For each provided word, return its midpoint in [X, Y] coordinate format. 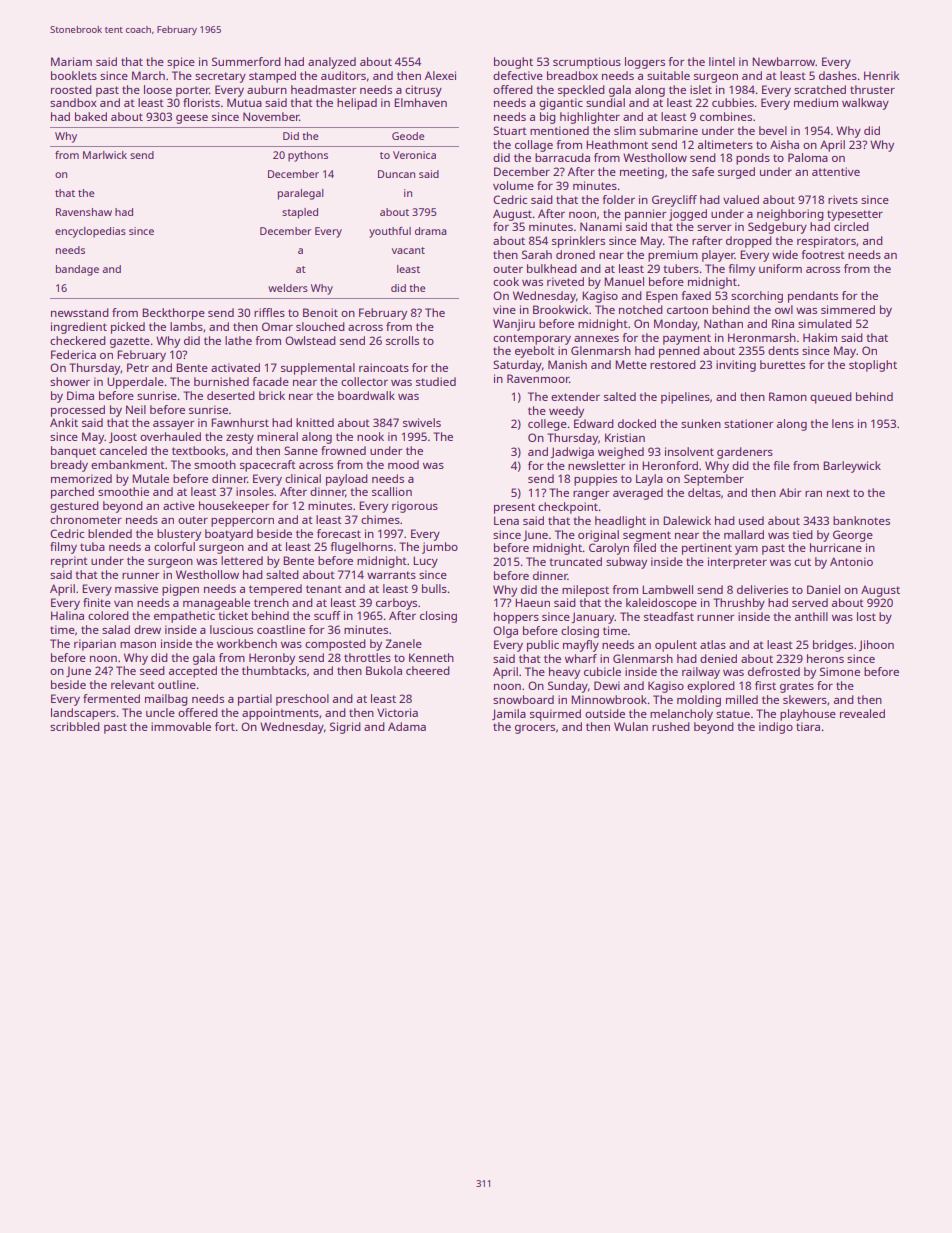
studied [436, 381]
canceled [123, 450]
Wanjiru [514, 325]
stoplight [873, 366]
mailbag [166, 700]
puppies [595, 480]
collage [534, 146]
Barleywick [852, 467]
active [179, 505]
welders [288, 288]
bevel [773, 130]
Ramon [788, 396]
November [271, 116]
